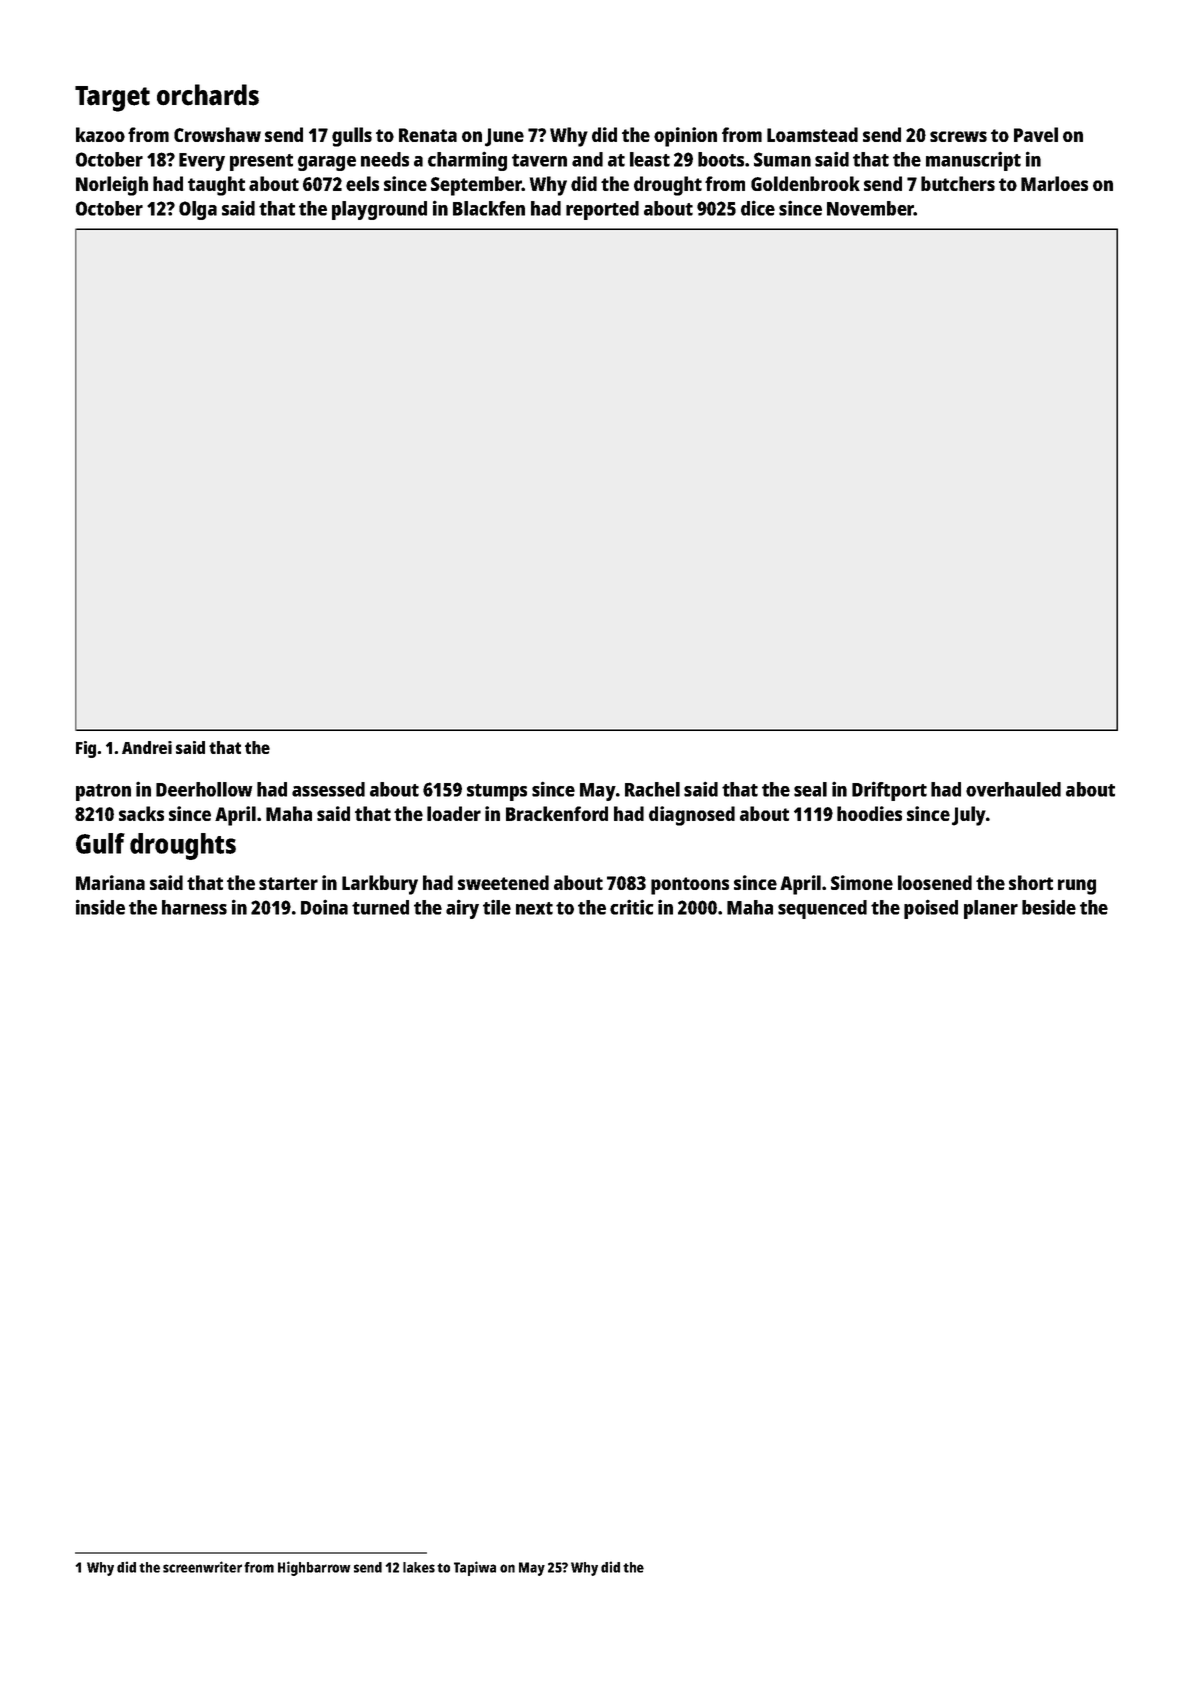 The height and width of the screenshot is (1687, 1193). I want to click on sequenced, so click(822, 909).
